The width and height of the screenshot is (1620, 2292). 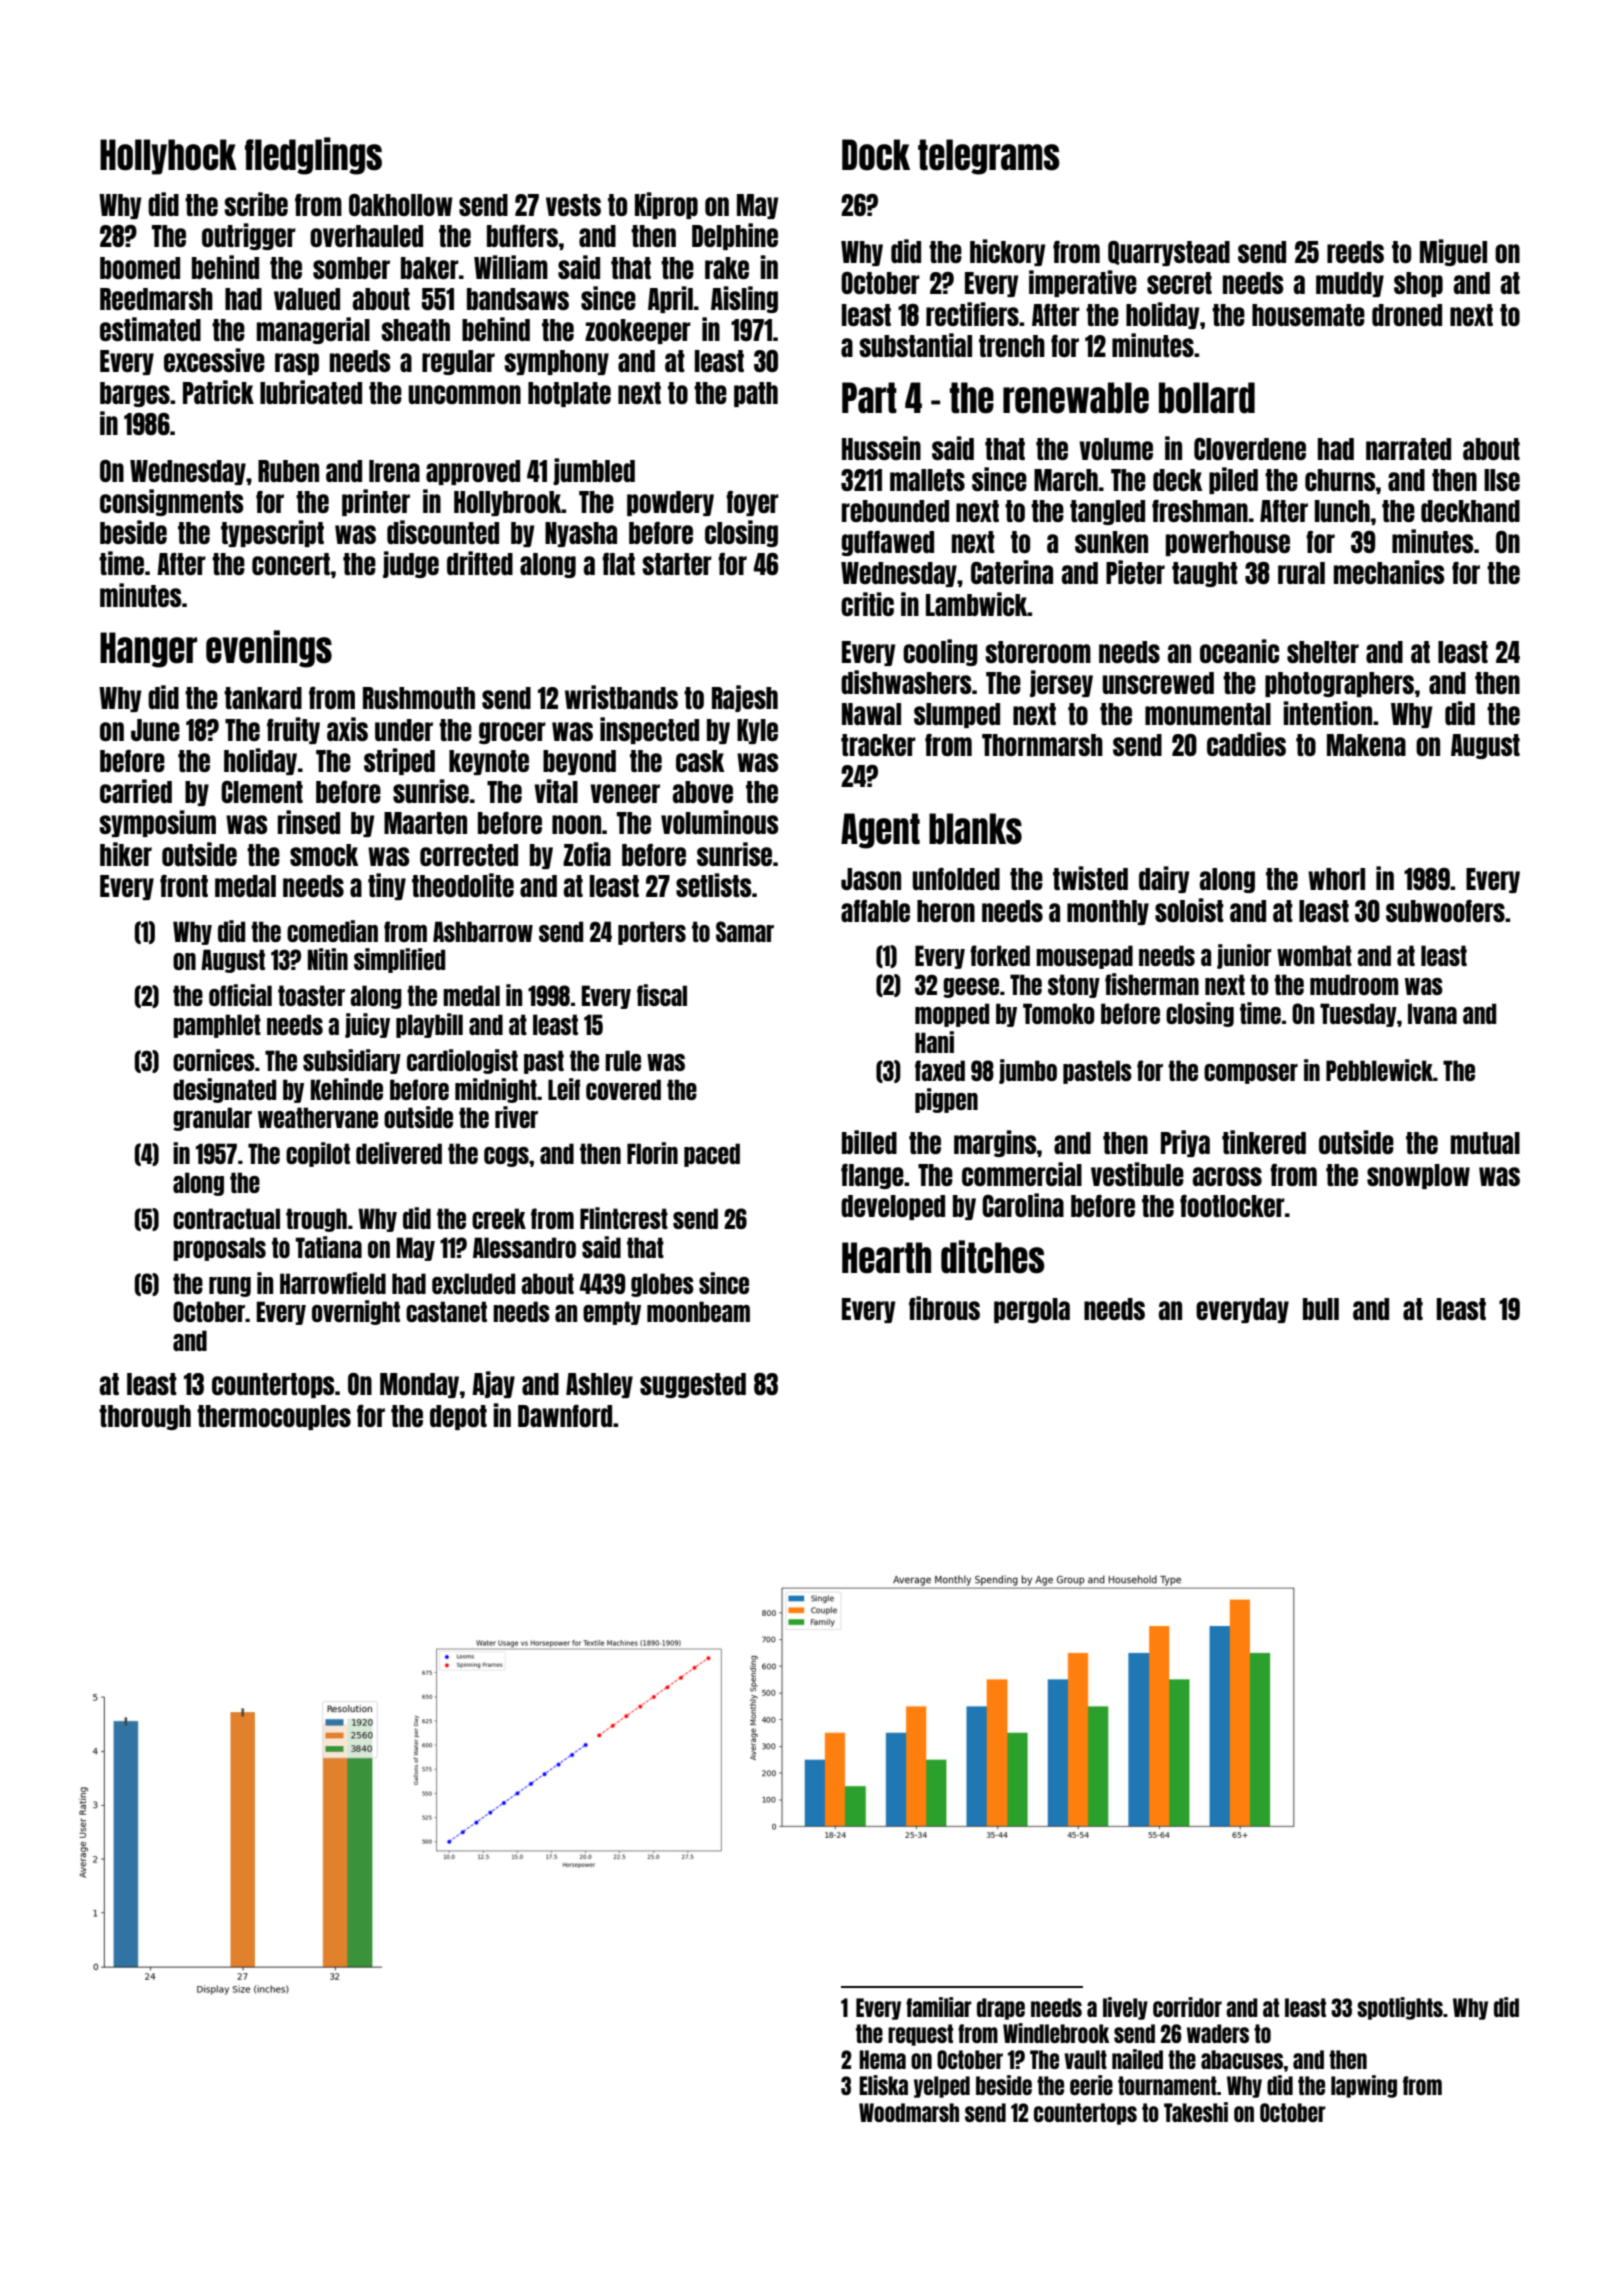 I want to click on Miguel, so click(x=1453, y=252).
